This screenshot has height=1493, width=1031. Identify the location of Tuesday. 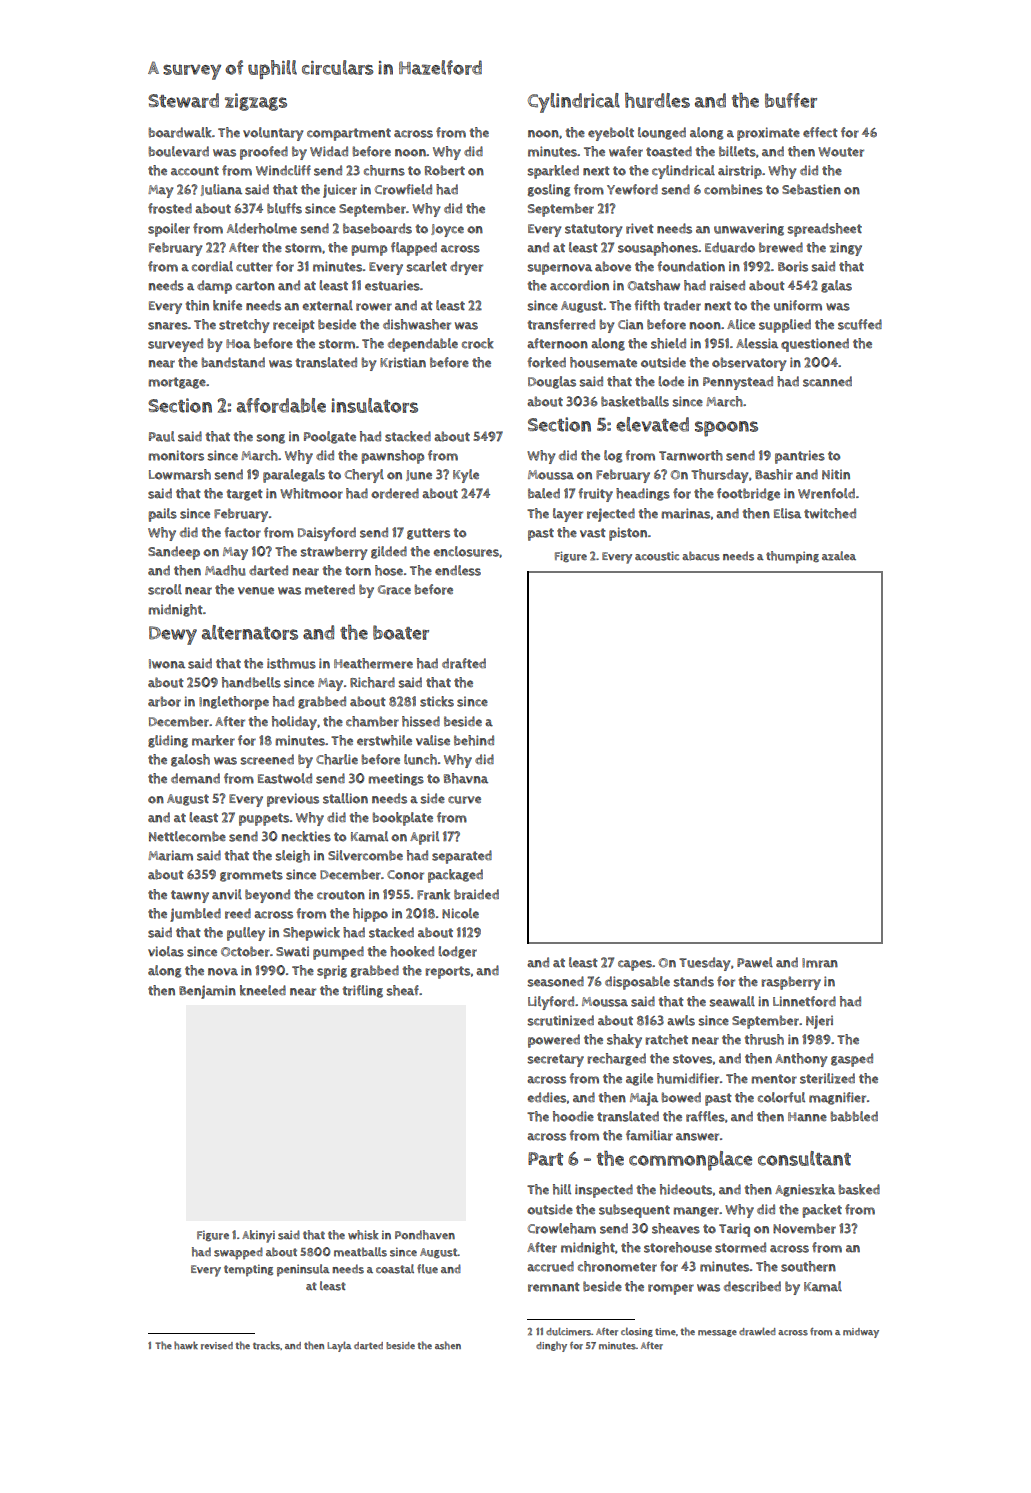
(704, 964).
